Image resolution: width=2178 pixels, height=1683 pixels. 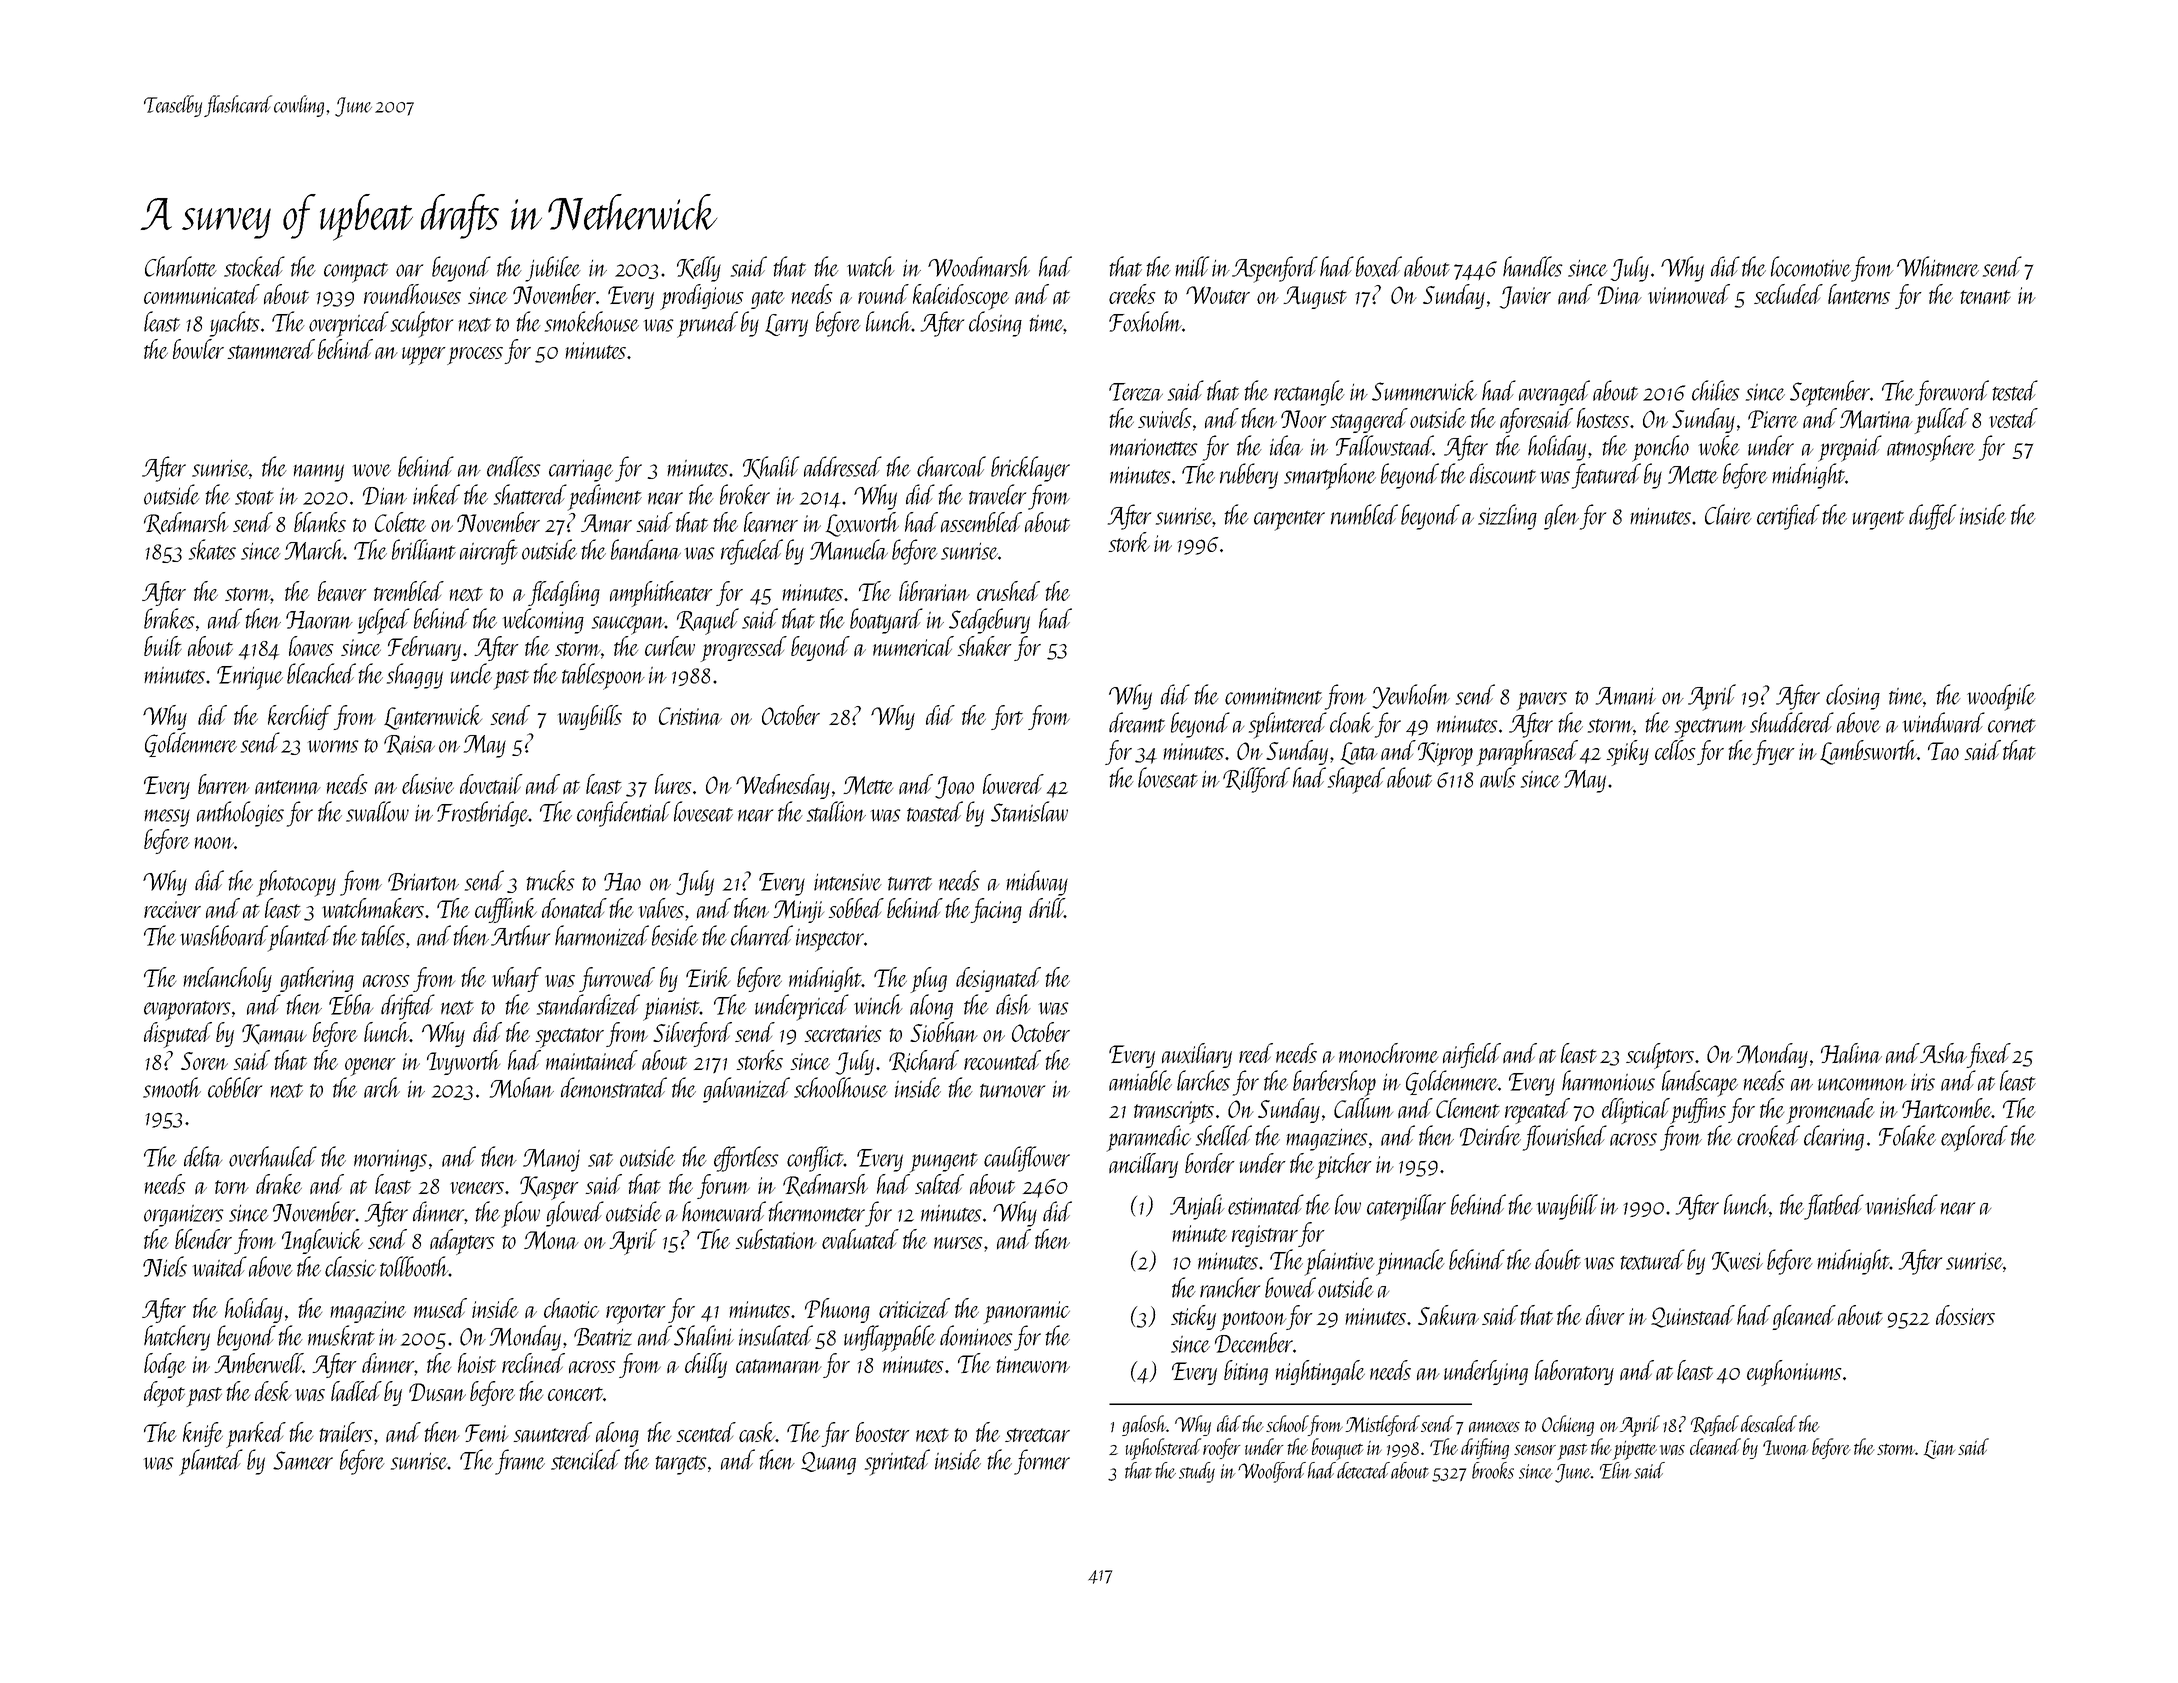 What do you see at coordinates (984, 646) in the page?
I see `shaker` at bounding box center [984, 646].
